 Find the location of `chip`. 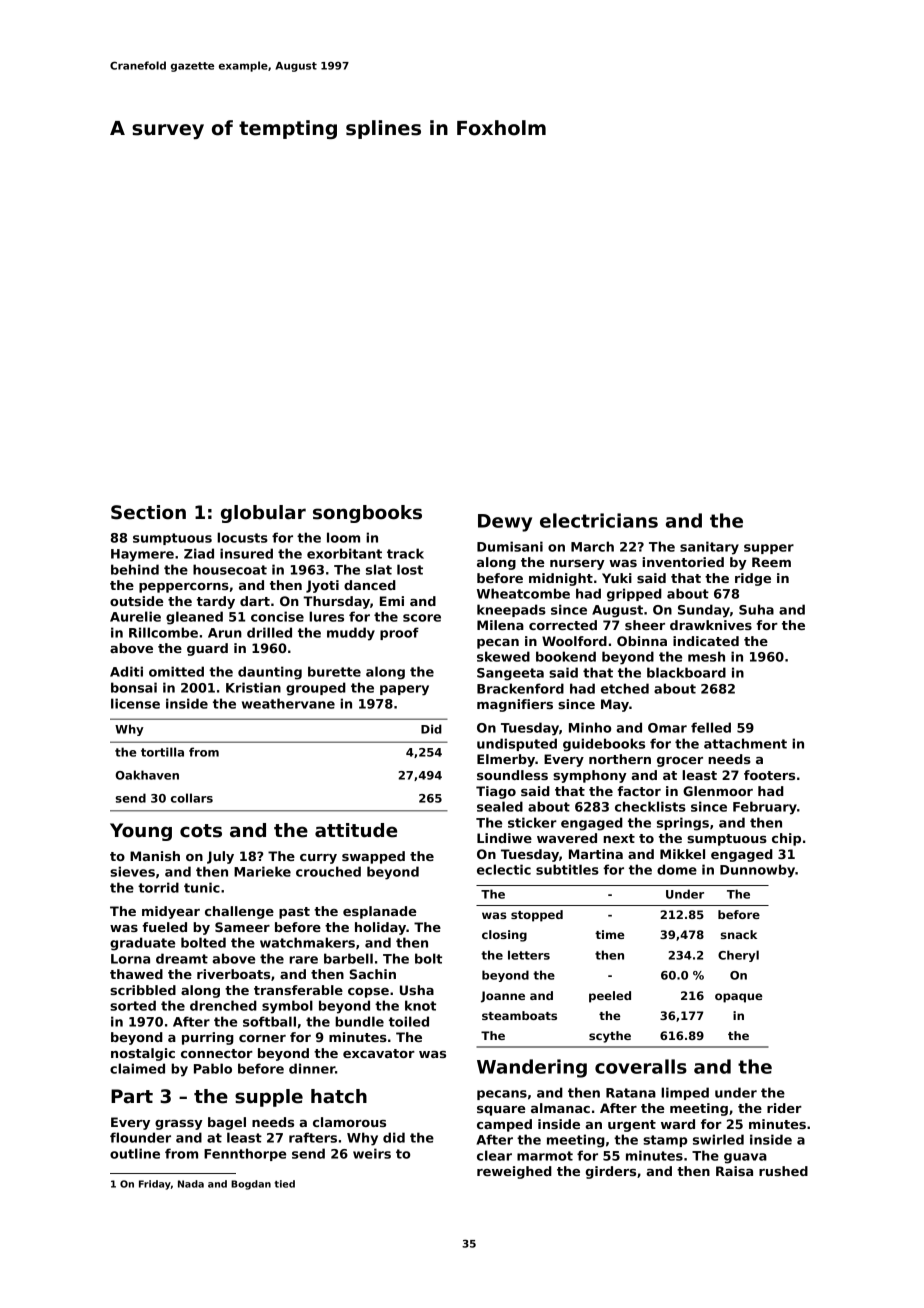

chip is located at coordinates (786, 839).
